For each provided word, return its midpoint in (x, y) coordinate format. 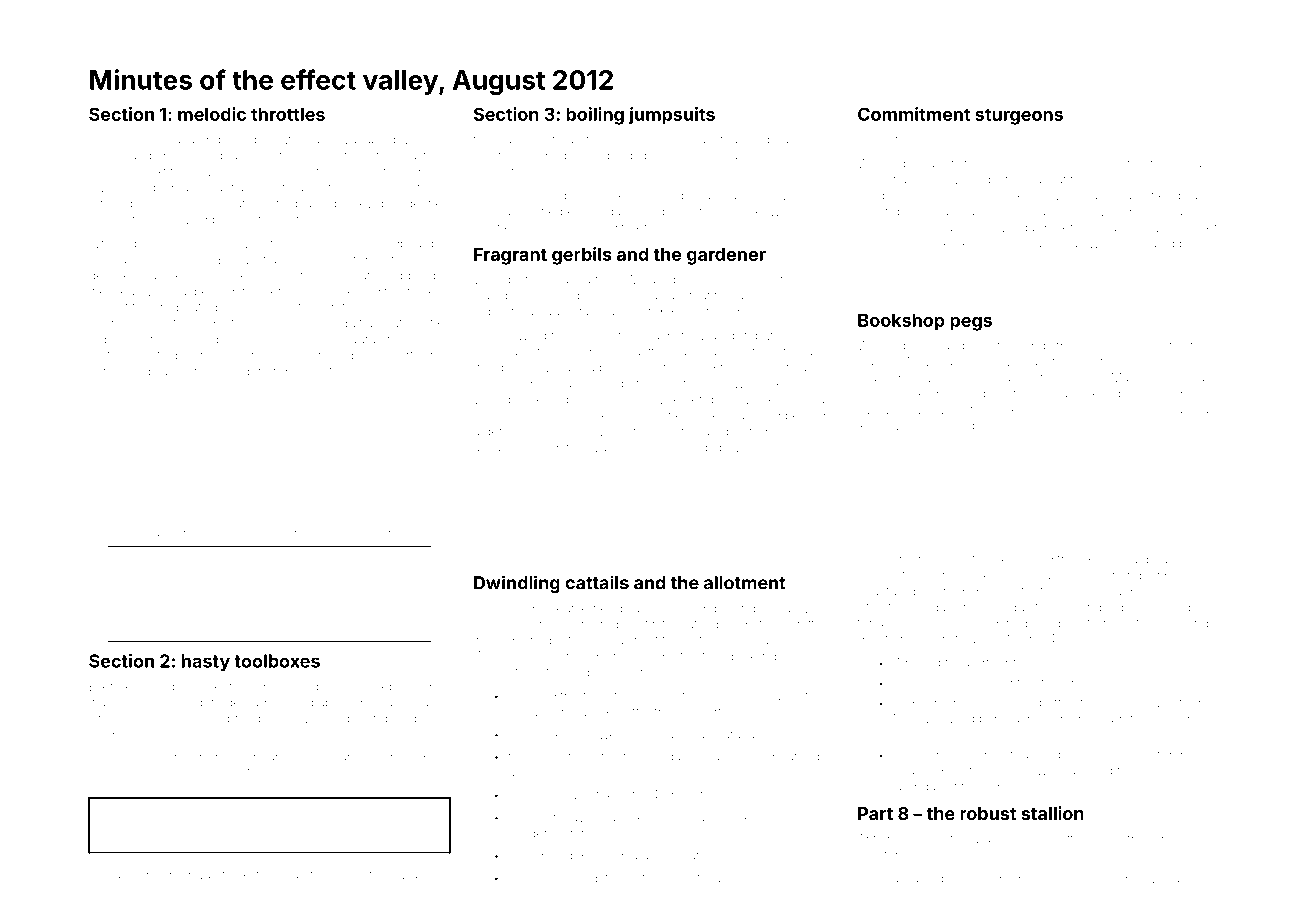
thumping (1075, 411)
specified (265, 533)
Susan (142, 757)
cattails (597, 582)
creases (778, 697)
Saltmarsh (1147, 623)
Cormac (941, 755)
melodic (212, 114)
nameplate (1049, 879)
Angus (1196, 165)
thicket (240, 875)
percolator (682, 856)
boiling (595, 116)
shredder (235, 371)
